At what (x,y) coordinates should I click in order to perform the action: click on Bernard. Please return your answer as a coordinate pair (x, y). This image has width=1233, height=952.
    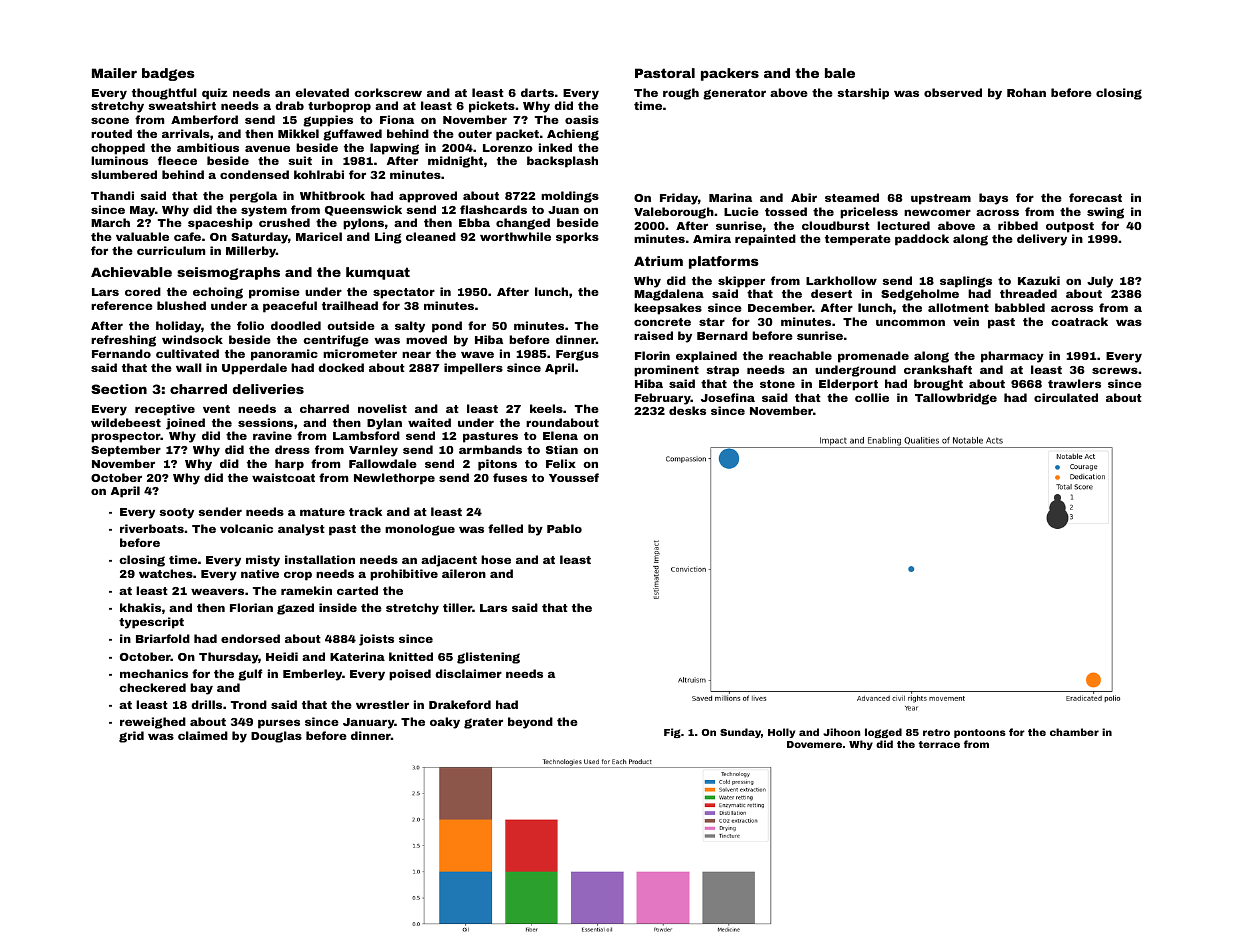
    Looking at the image, I should click on (722, 335).
